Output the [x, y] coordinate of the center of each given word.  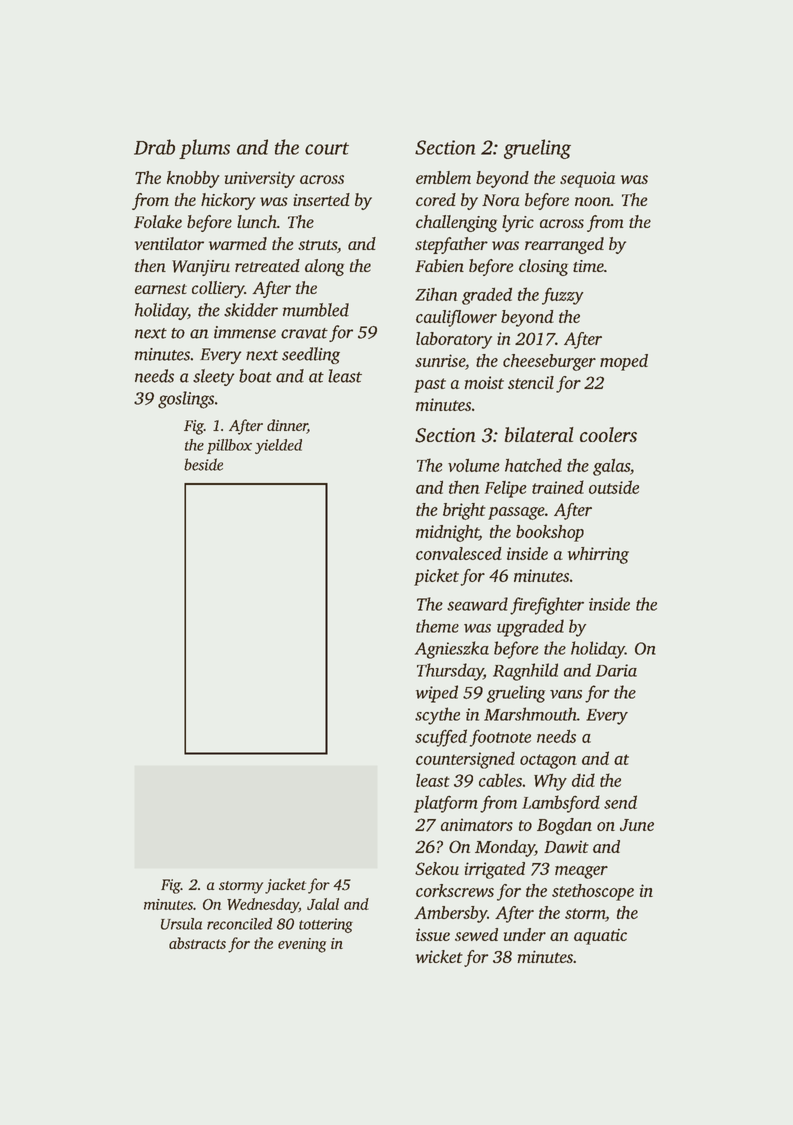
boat [255, 376]
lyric [518, 223]
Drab [154, 147]
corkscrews [455, 890]
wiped [437, 694]
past [430, 385]
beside [203, 464]
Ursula [181, 924]
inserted [321, 199]
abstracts [197, 943]
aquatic [600, 937]
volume [474, 465]
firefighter [547, 606]
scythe [437, 716]
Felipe [506, 489]
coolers [608, 434]
